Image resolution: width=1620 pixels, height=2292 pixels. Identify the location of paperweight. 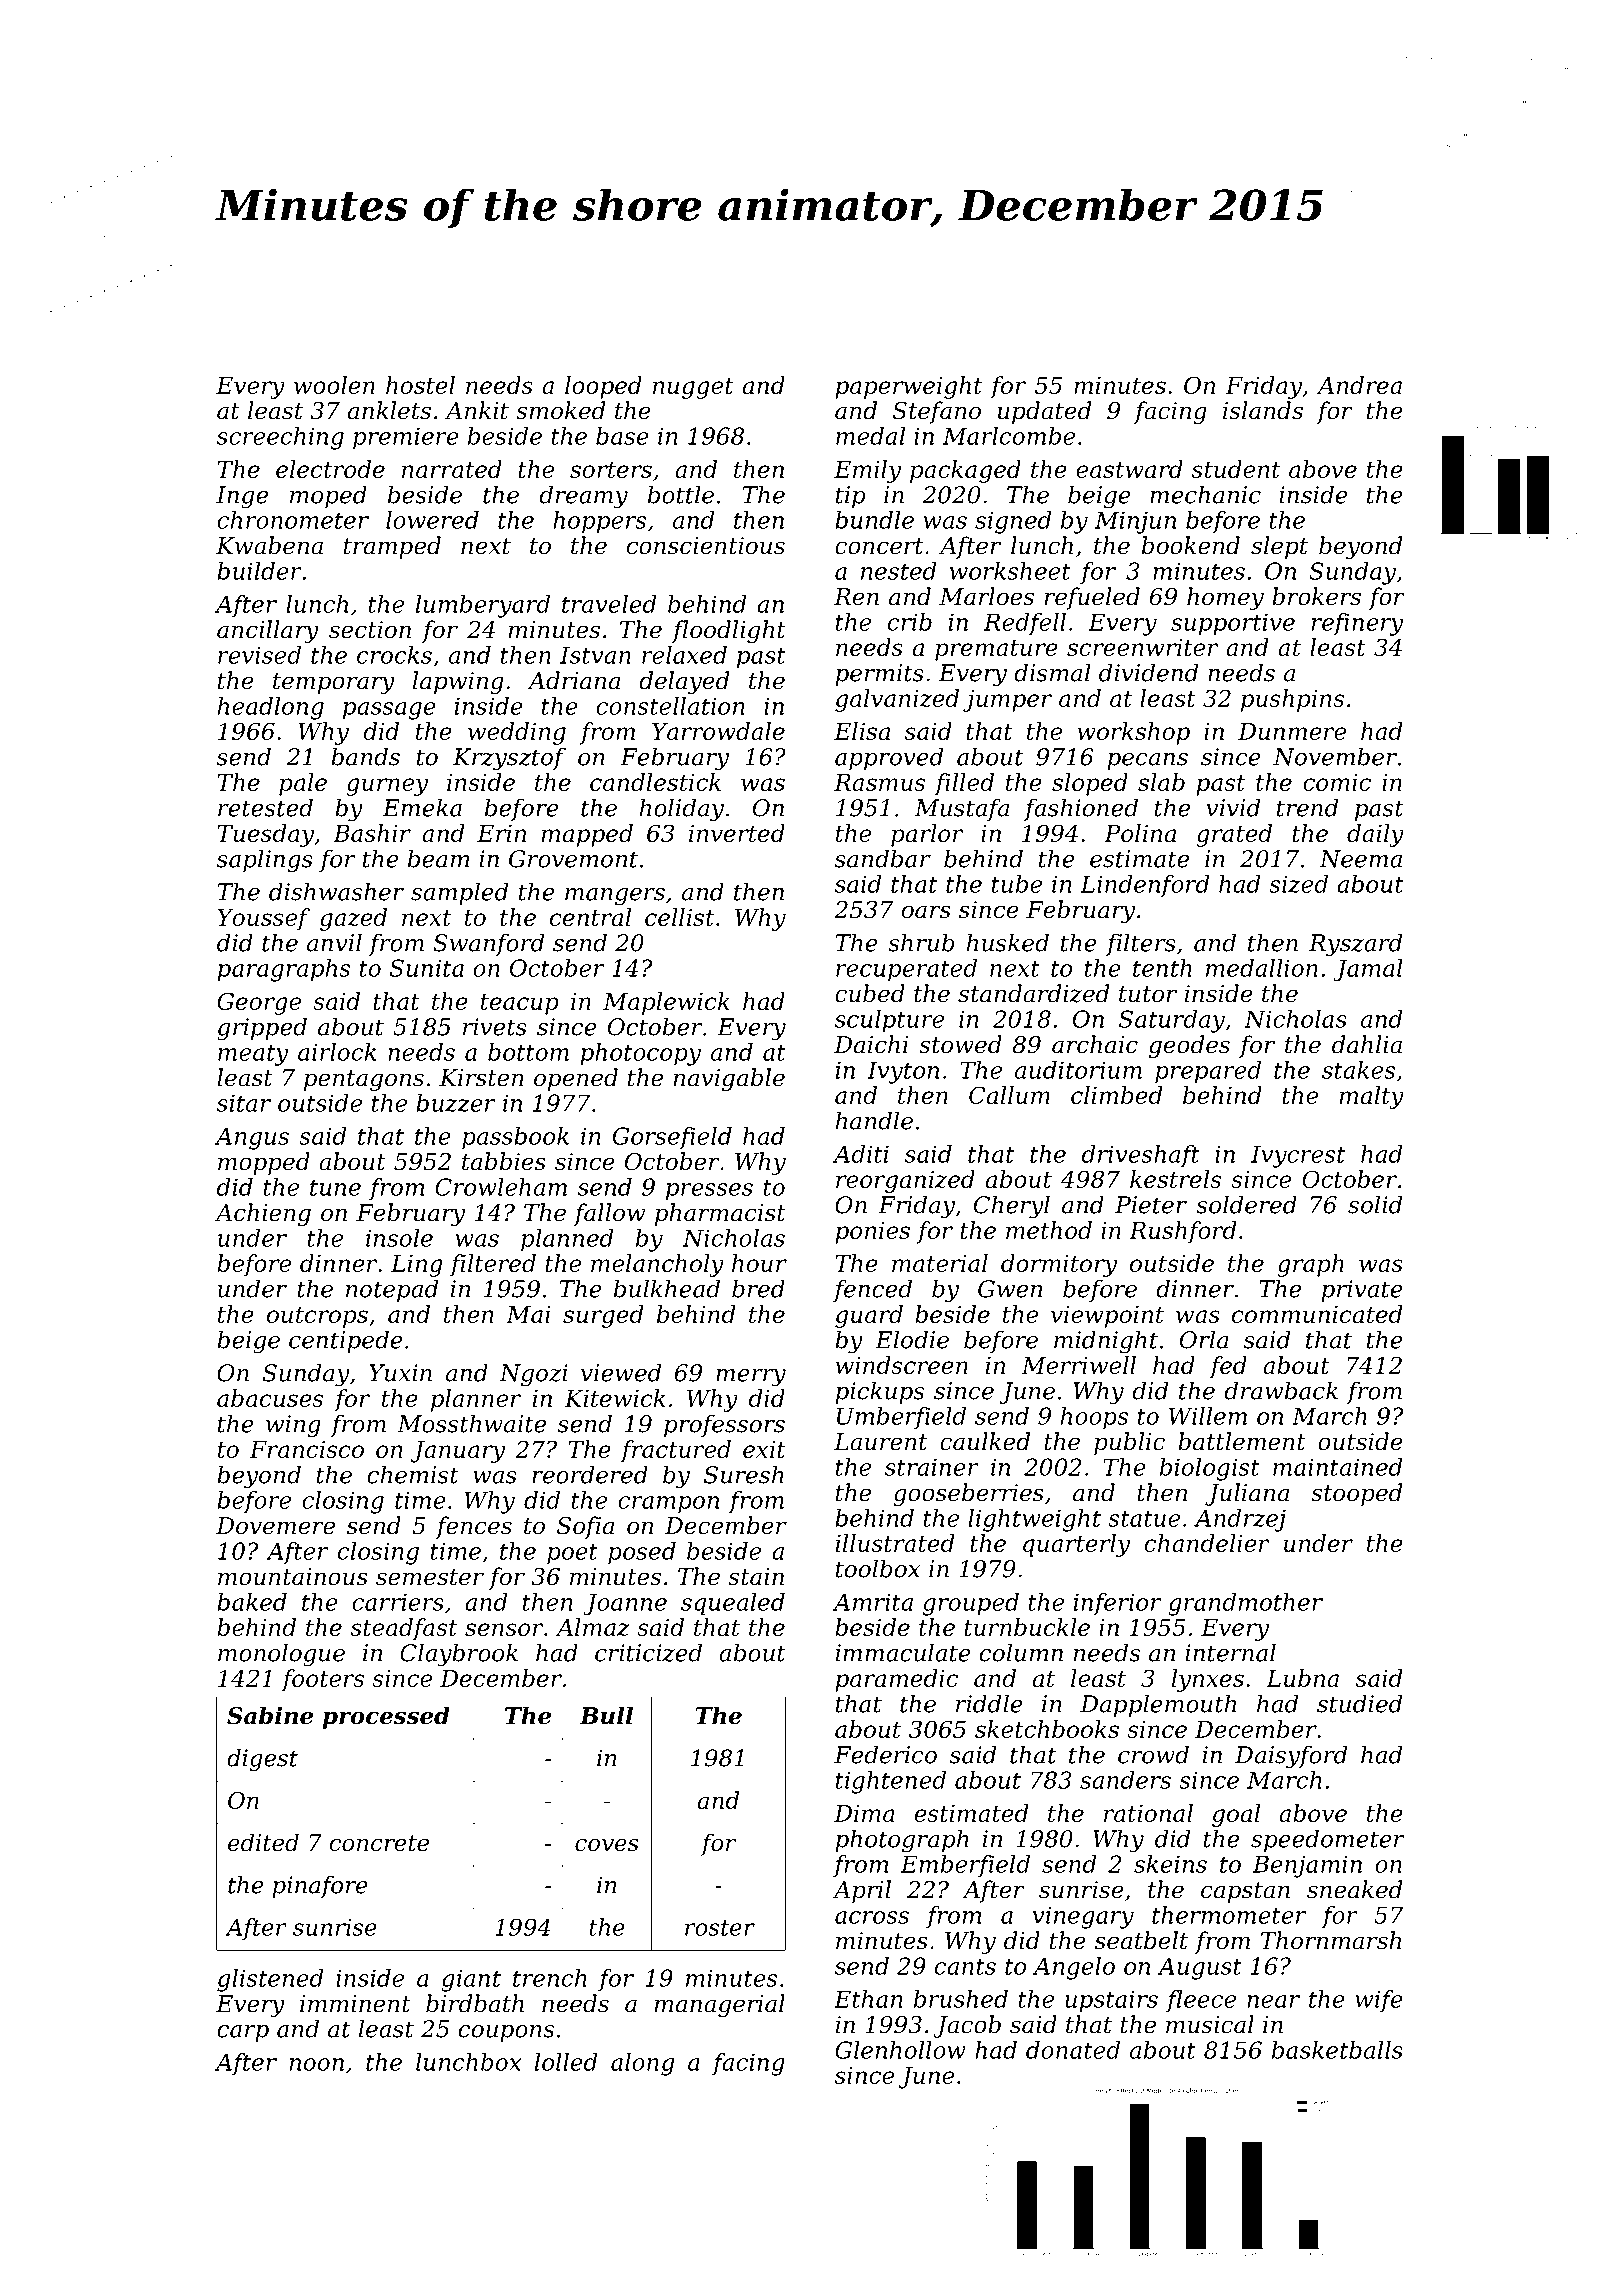
(908, 387).
